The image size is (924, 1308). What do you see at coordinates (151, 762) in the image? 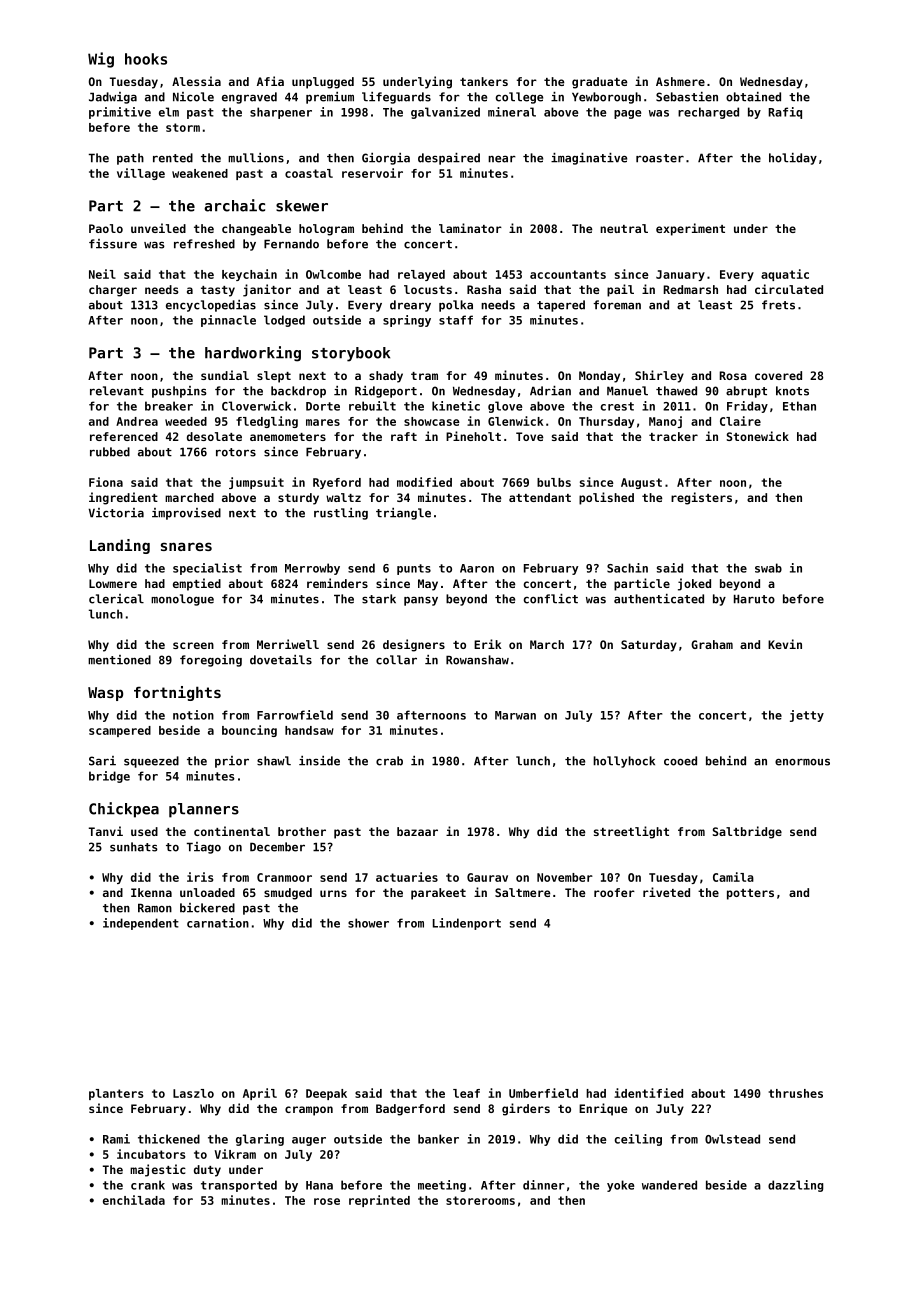
I see `squeezed` at bounding box center [151, 762].
